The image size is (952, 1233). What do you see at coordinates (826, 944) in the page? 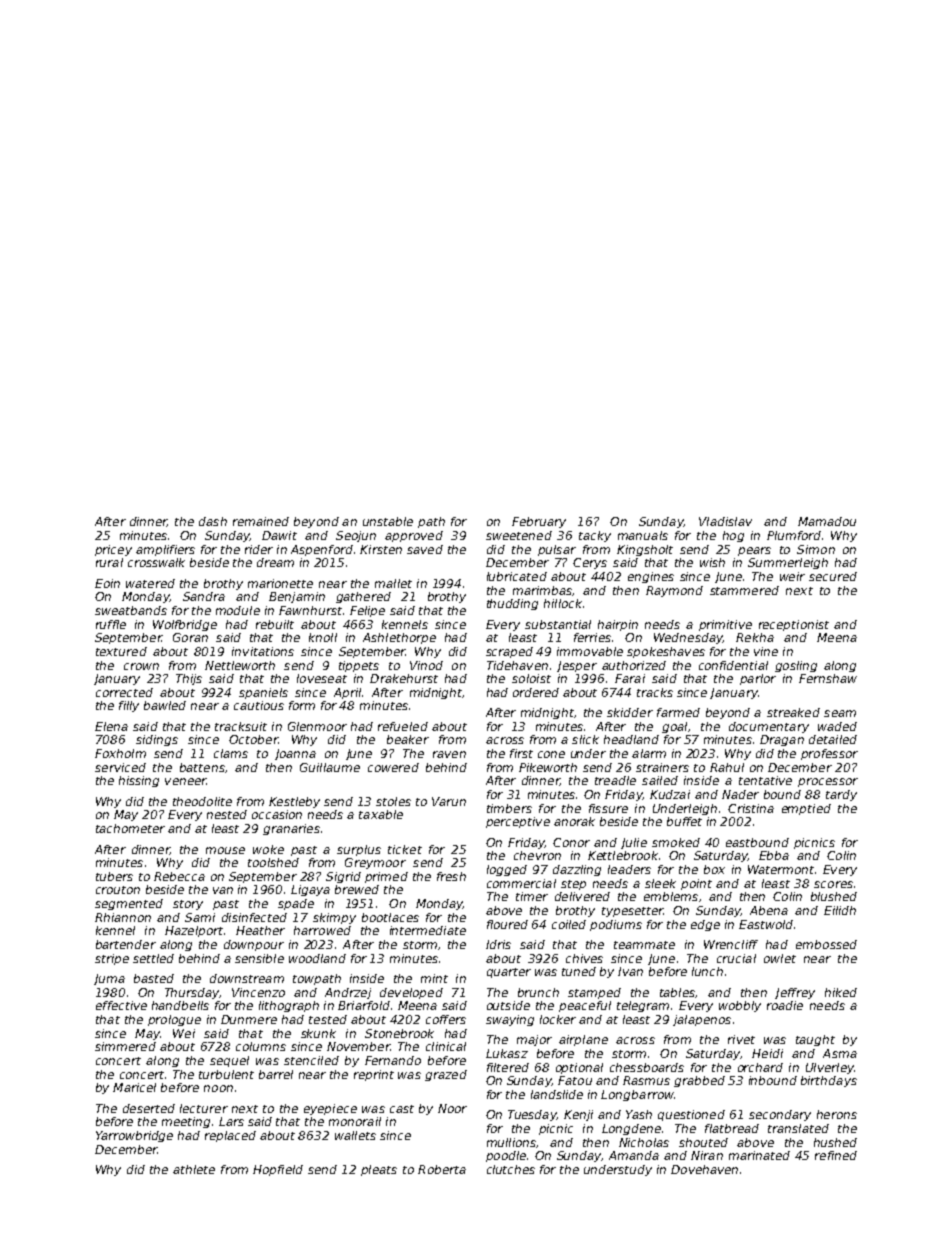
I see `embossed` at bounding box center [826, 944].
